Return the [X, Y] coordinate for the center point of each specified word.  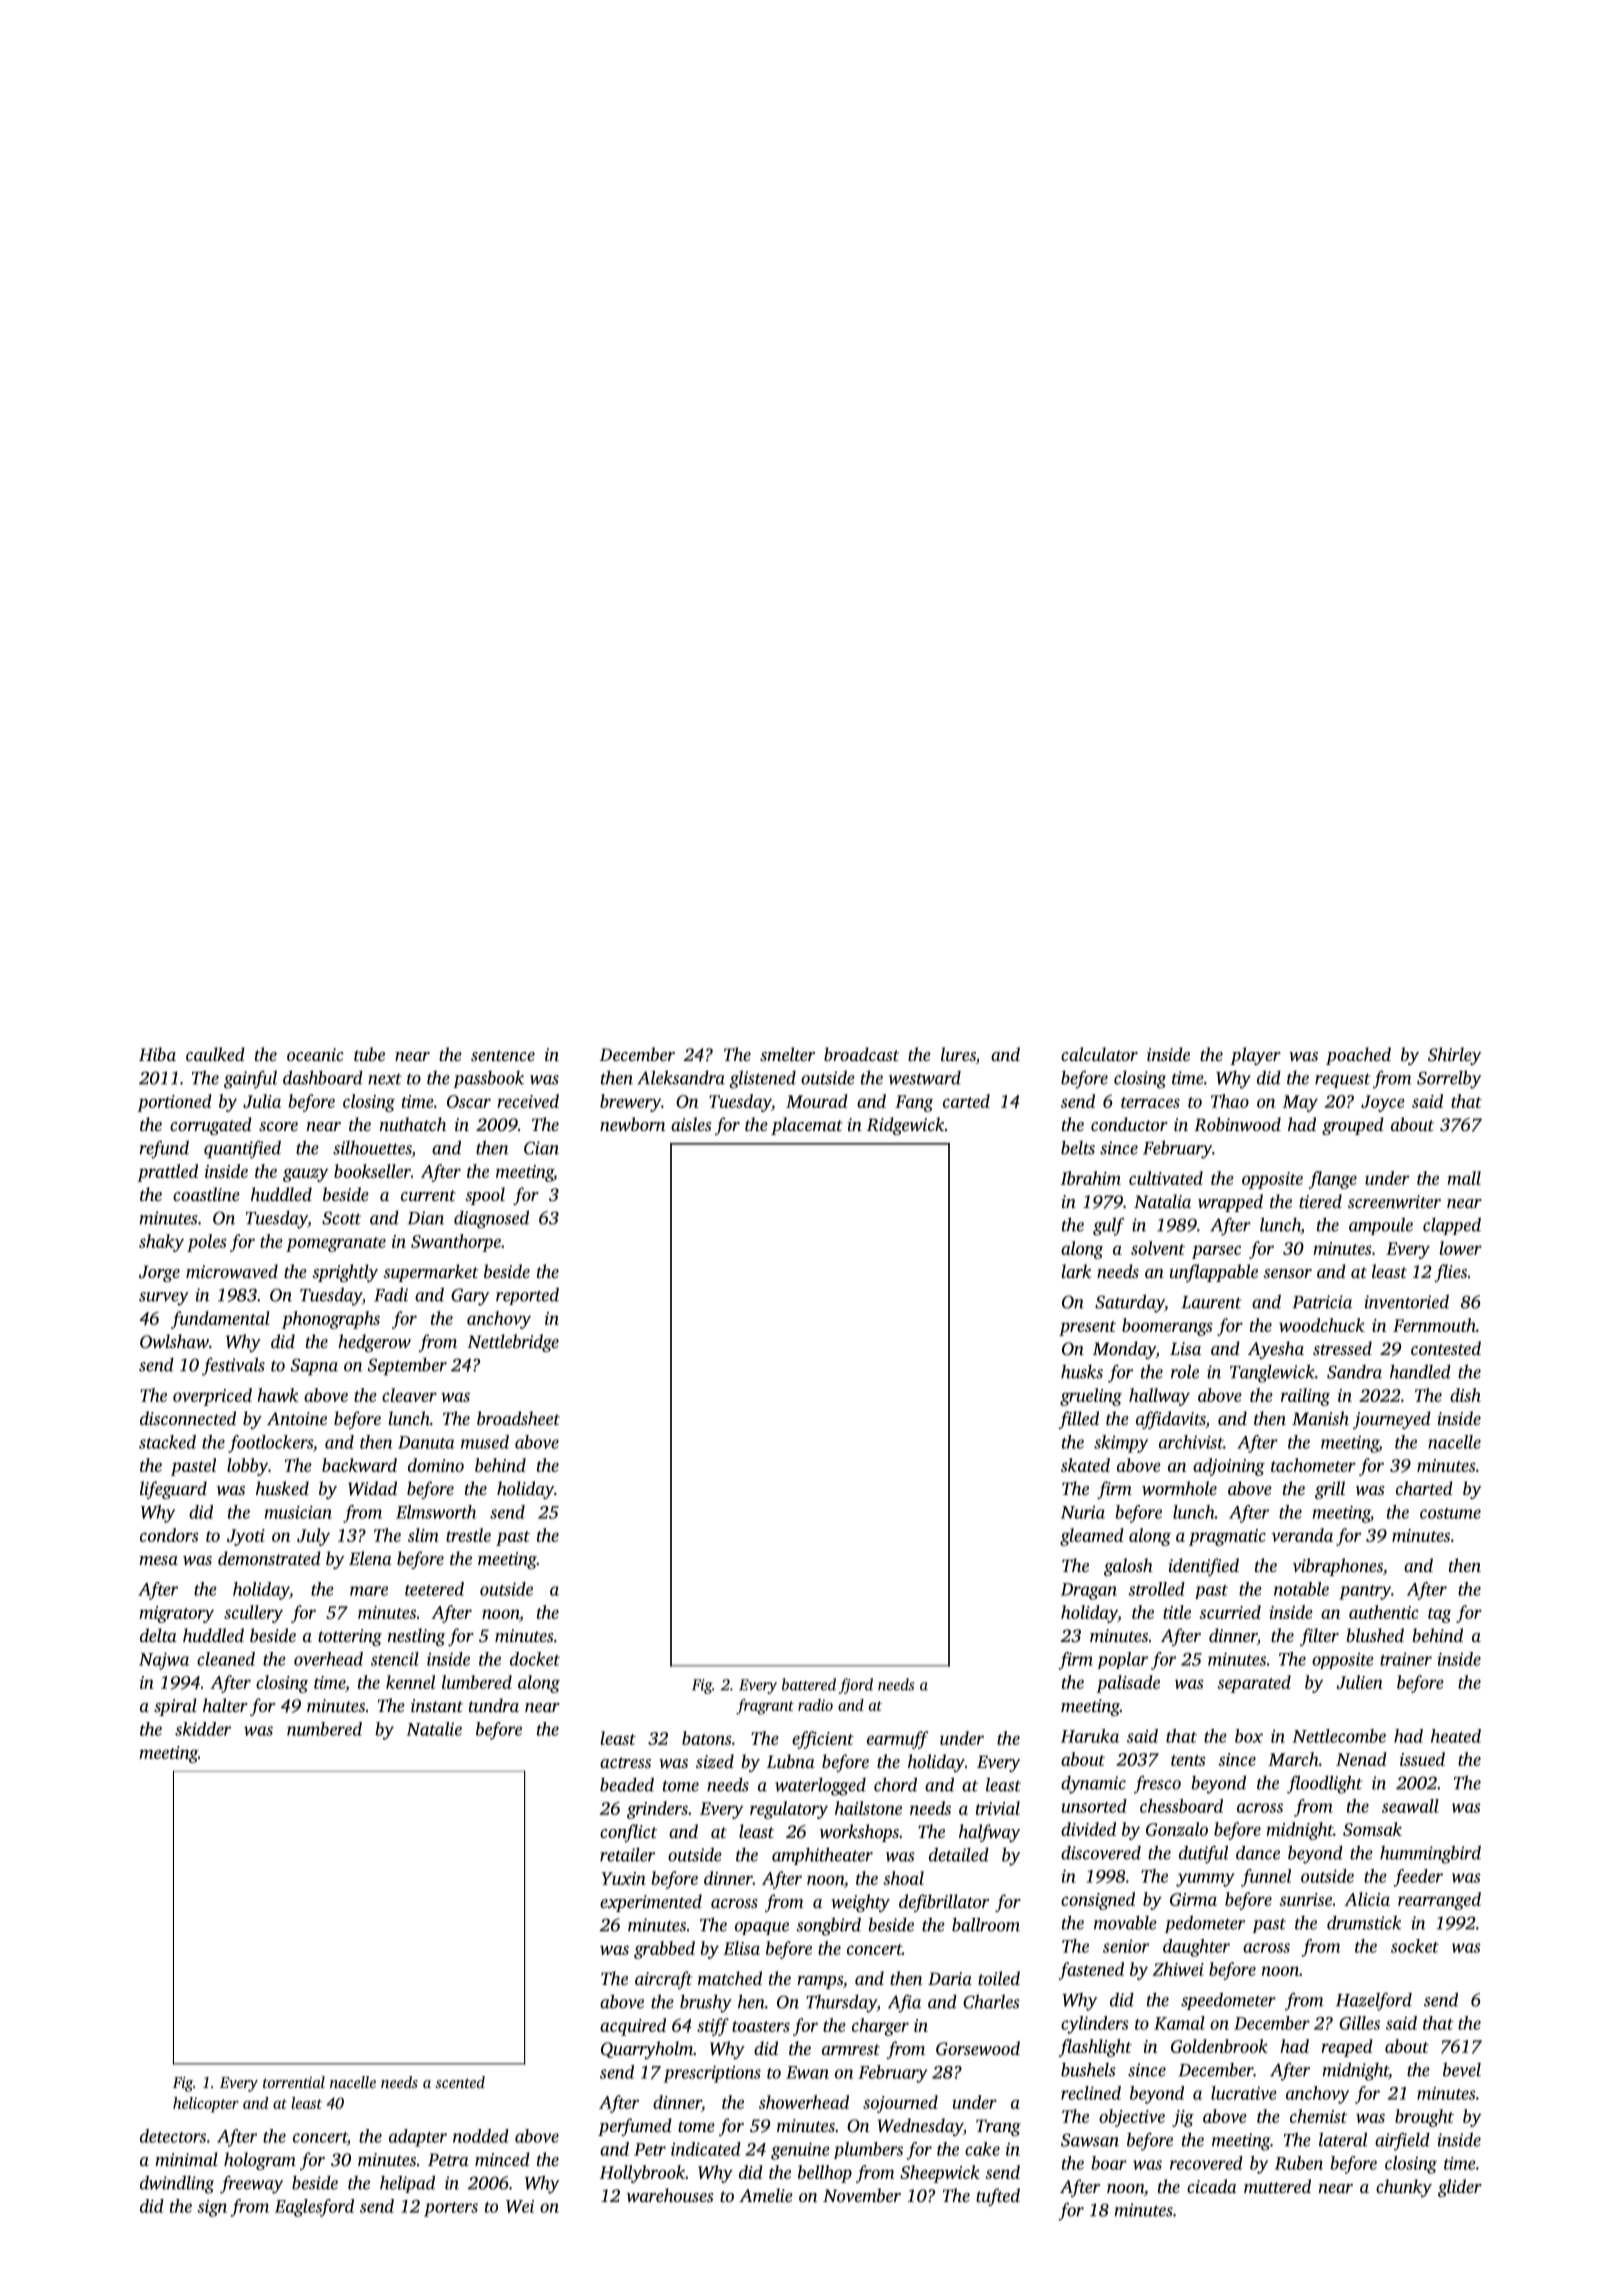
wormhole [1179, 1488]
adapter [418, 2138]
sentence [503, 1055]
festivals [233, 1366]
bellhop [825, 2174]
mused [485, 1442]
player [1255, 1056]
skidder [203, 1729]
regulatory [789, 1810]
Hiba [157, 1054]
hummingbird [1430, 1854]
